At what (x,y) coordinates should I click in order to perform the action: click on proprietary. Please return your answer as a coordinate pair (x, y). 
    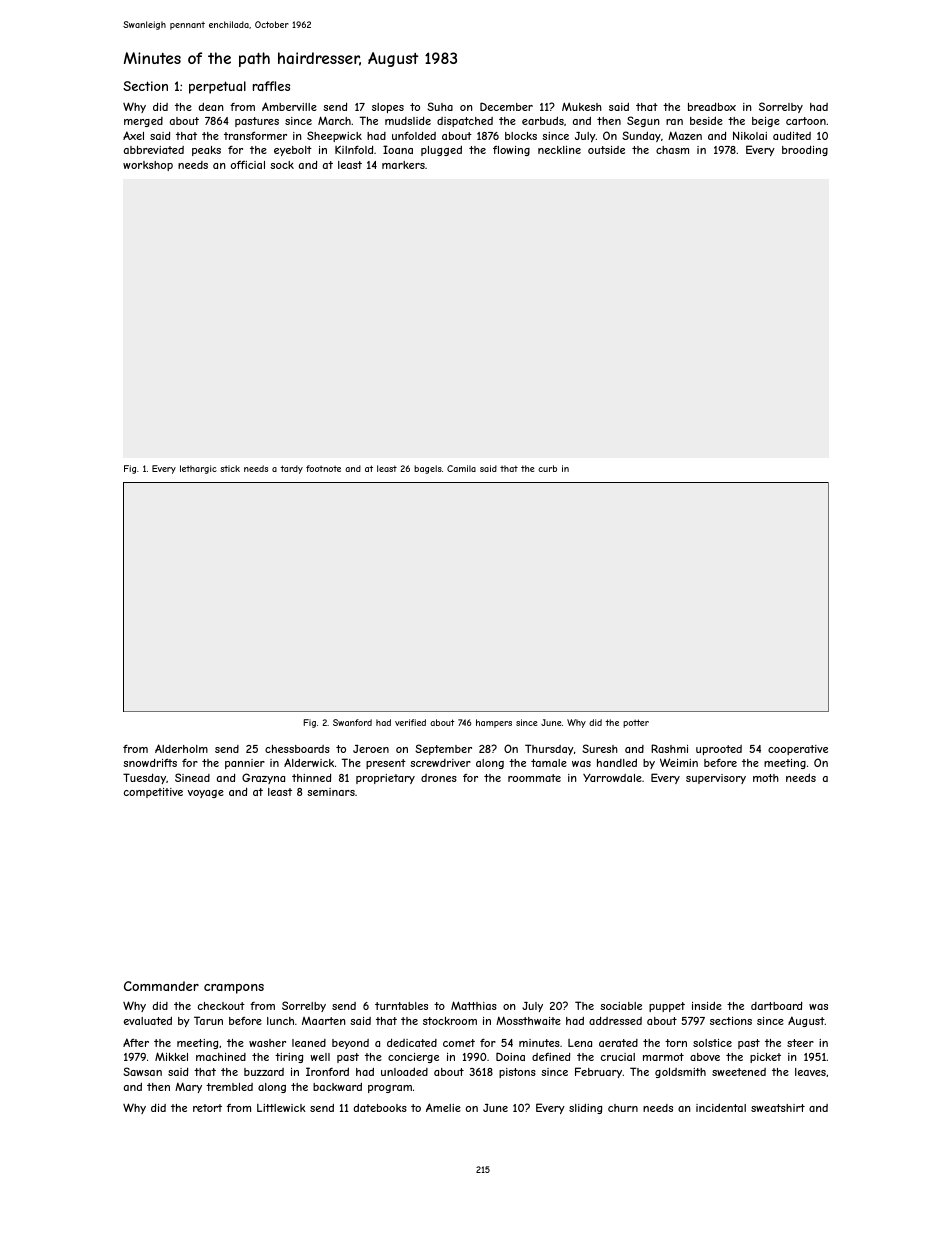
    Looking at the image, I should click on (385, 779).
